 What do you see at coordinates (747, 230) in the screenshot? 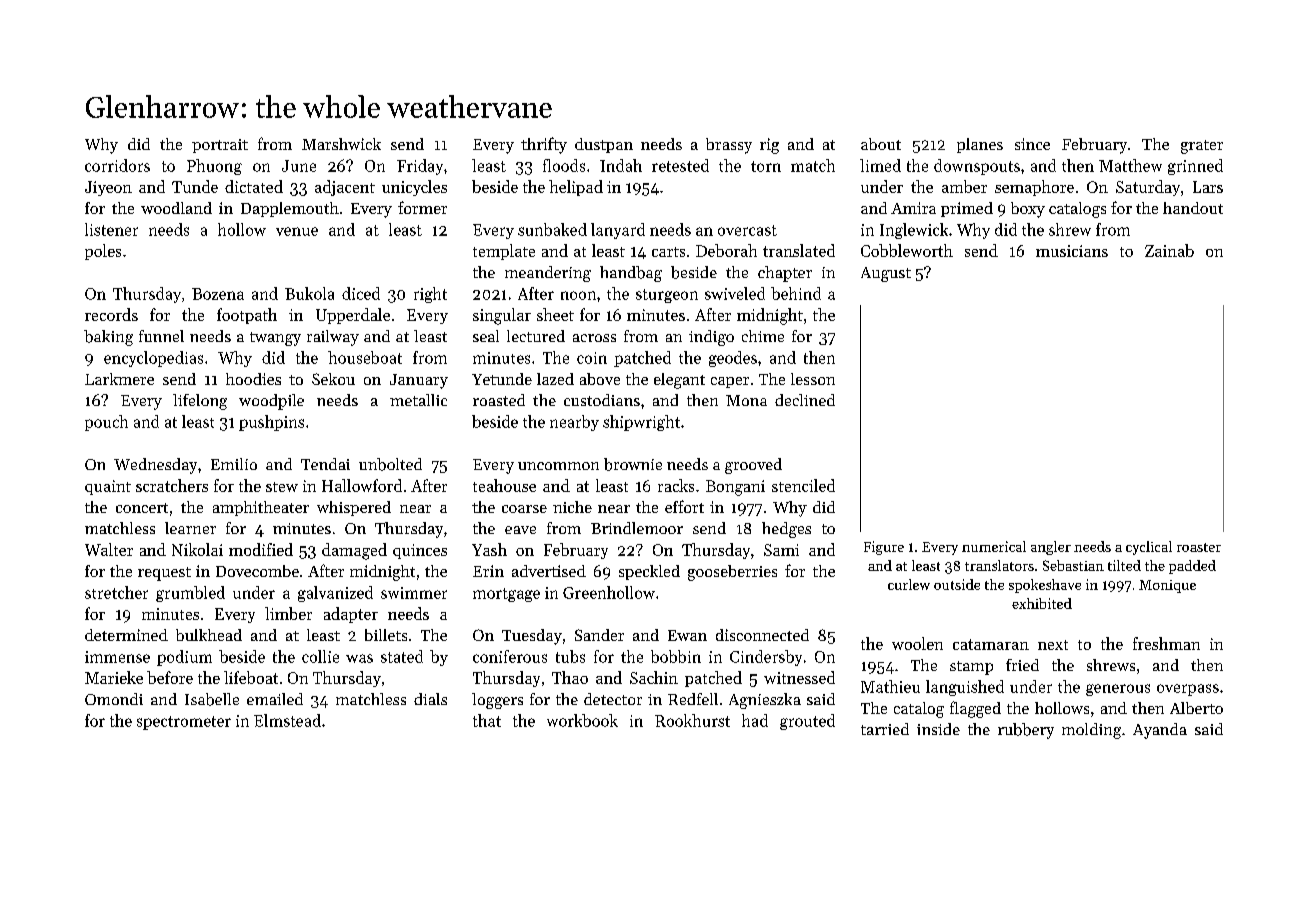
I see `overcast` at bounding box center [747, 230].
